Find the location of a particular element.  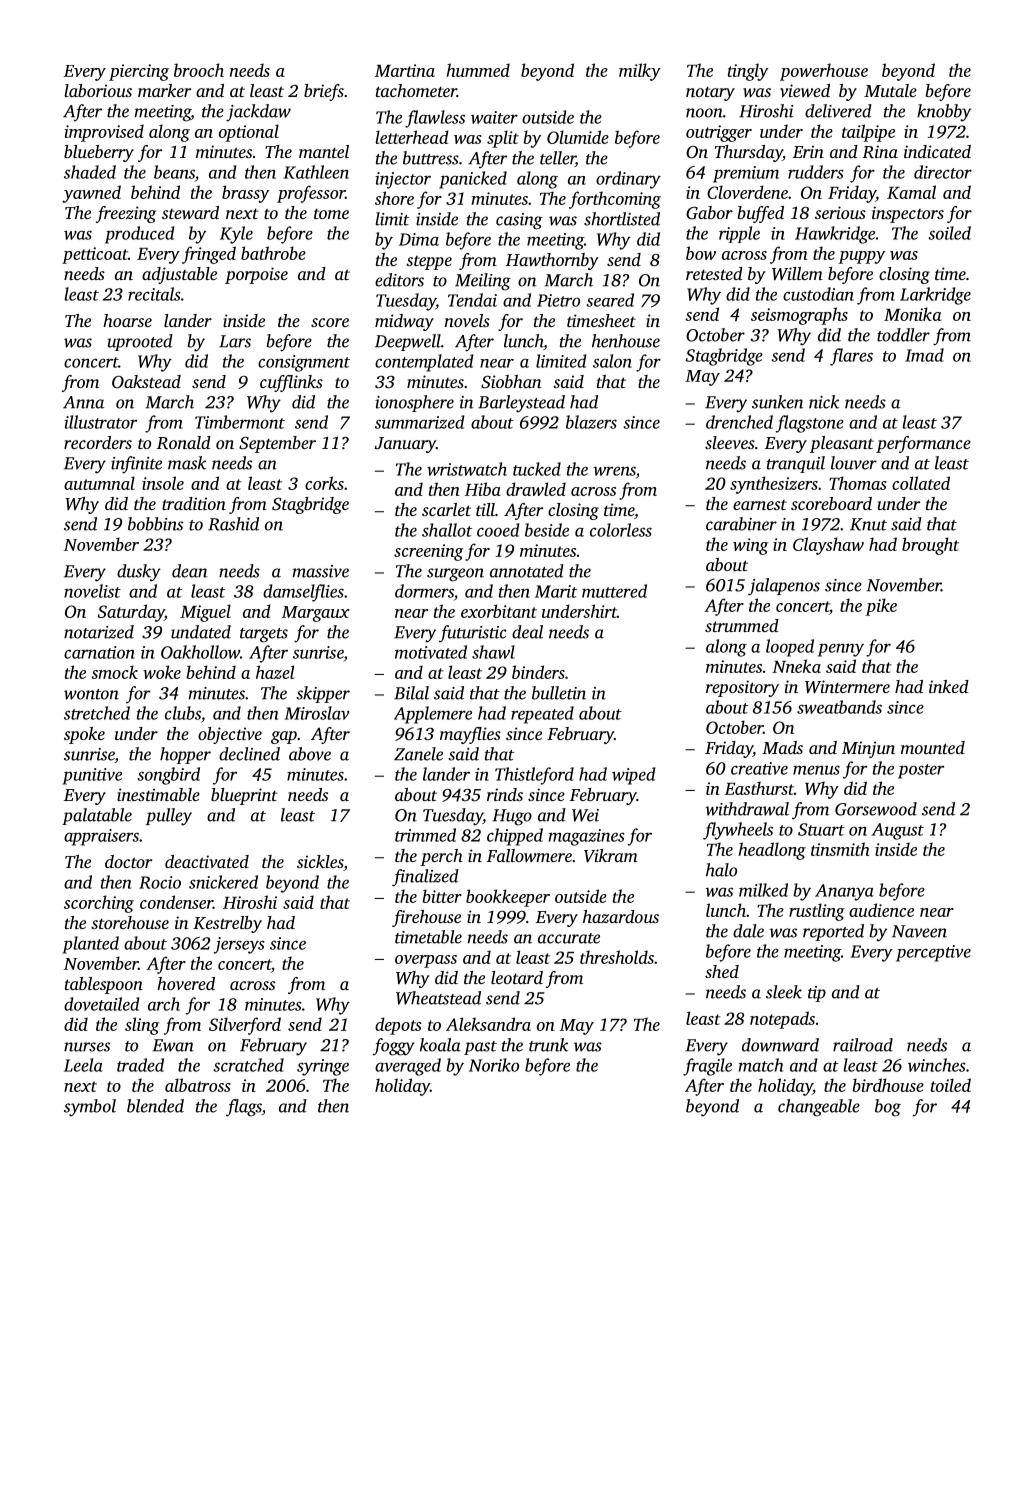

reported is located at coordinates (833, 932).
